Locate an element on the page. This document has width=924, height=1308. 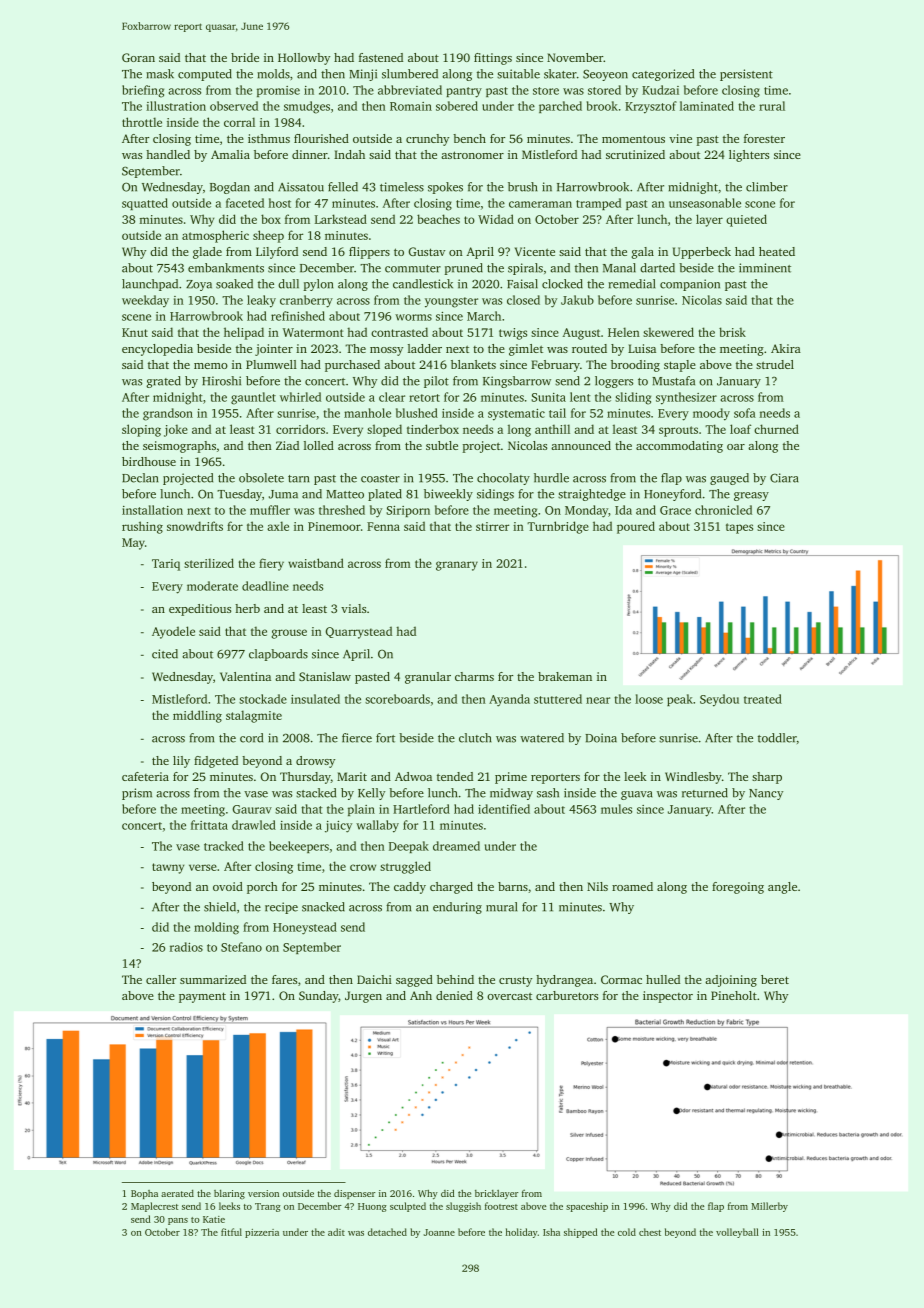
radios is located at coordinates (186, 947).
